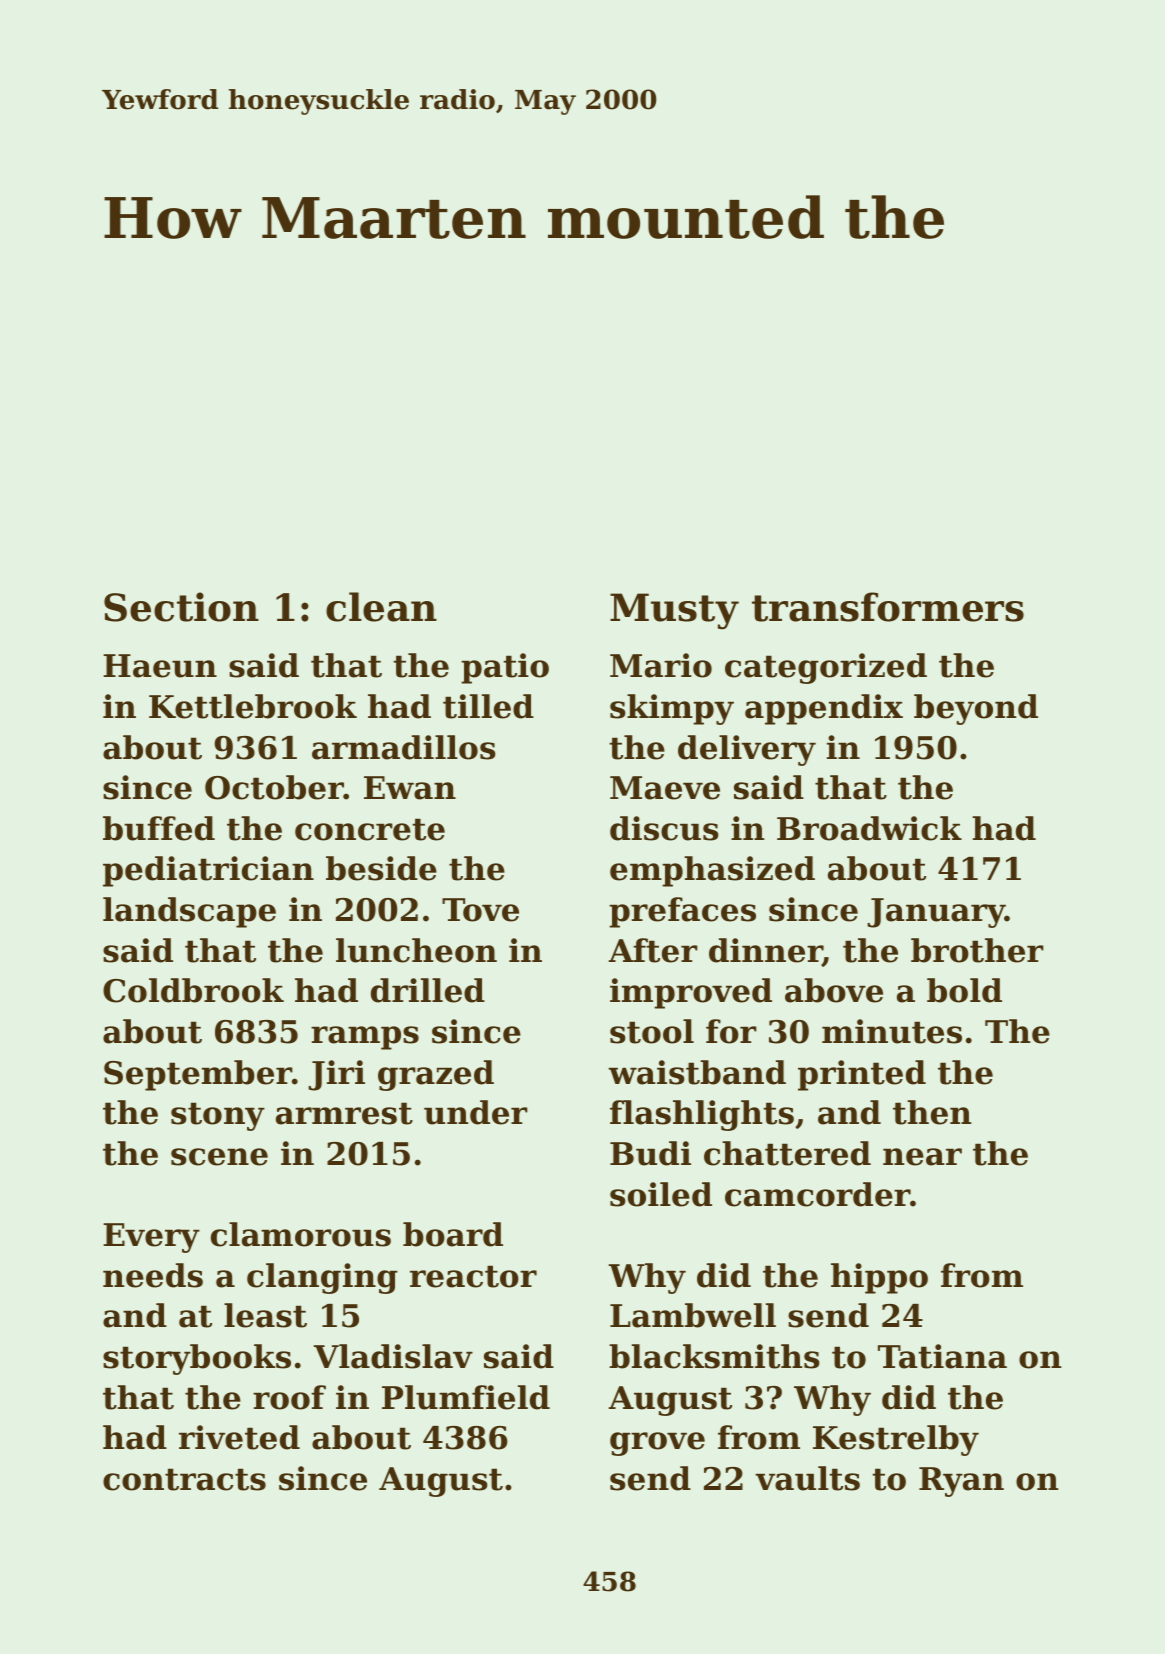 This screenshot has width=1165, height=1654. I want to click on transformers, so click(888, 607).
